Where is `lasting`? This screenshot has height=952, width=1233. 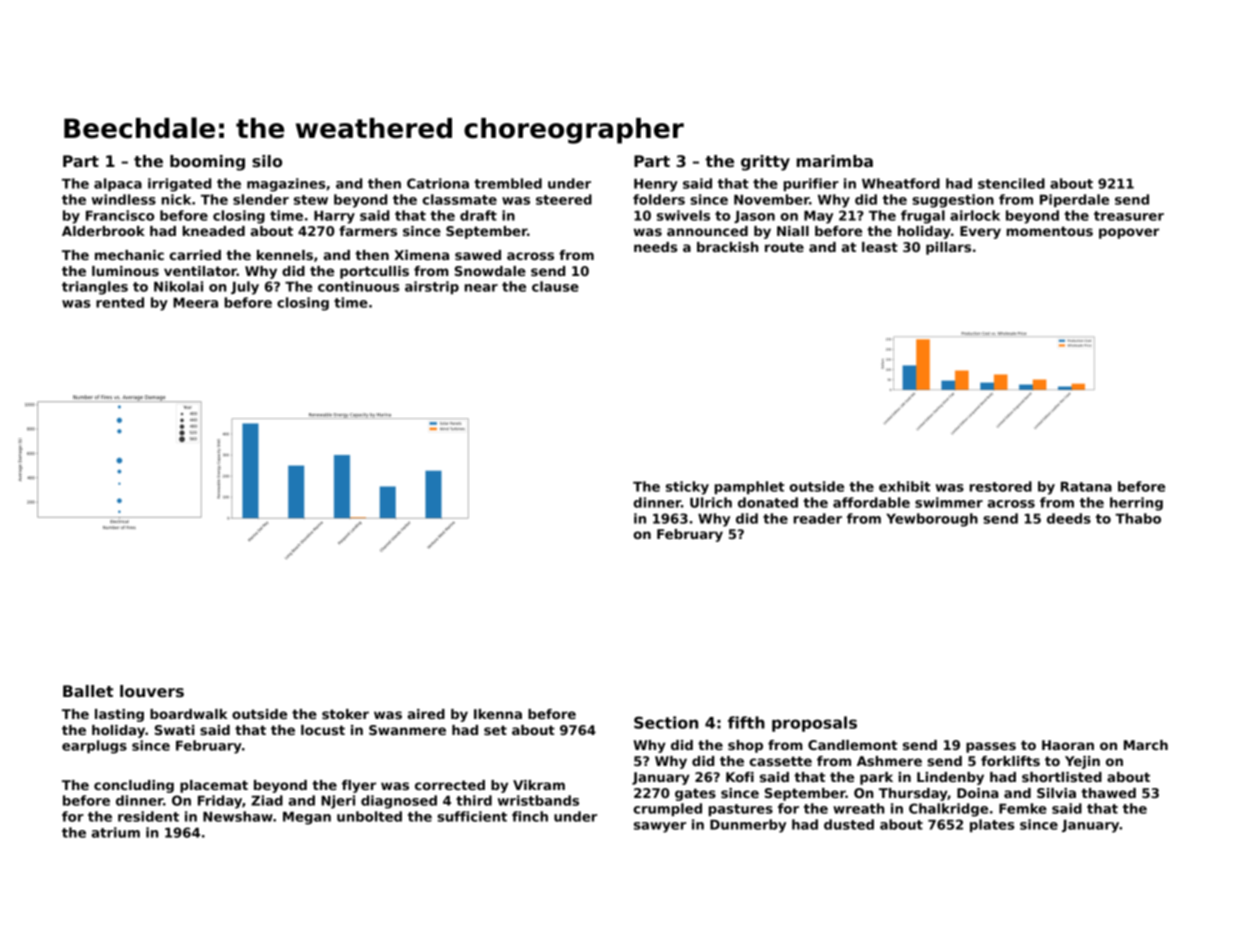
lasting is located at coordinates (119, 715).
